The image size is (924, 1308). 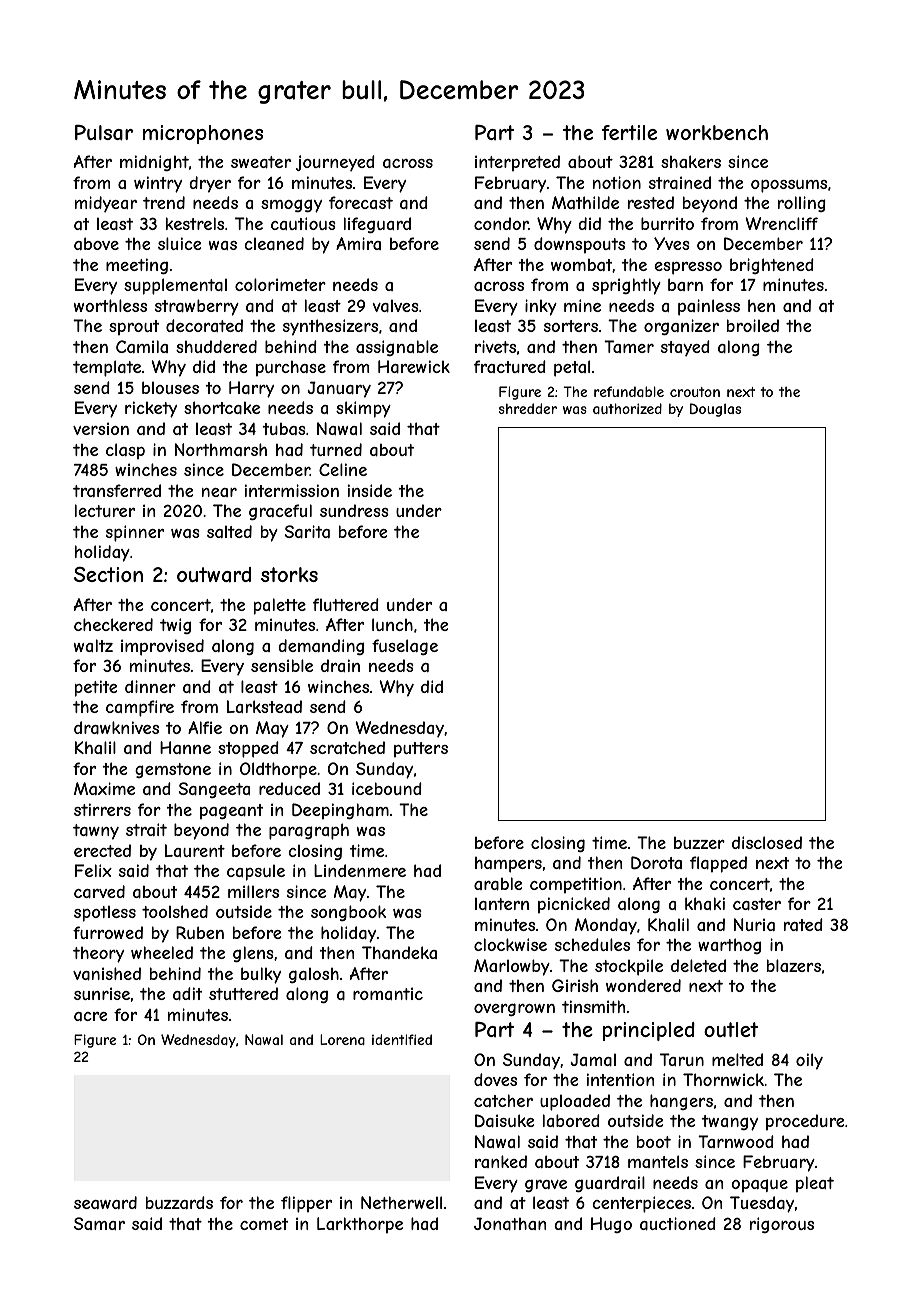 What do you see at coordinates (629, 132) in the screenshot?
I see `fertile` at bounding box center [629, 132].
